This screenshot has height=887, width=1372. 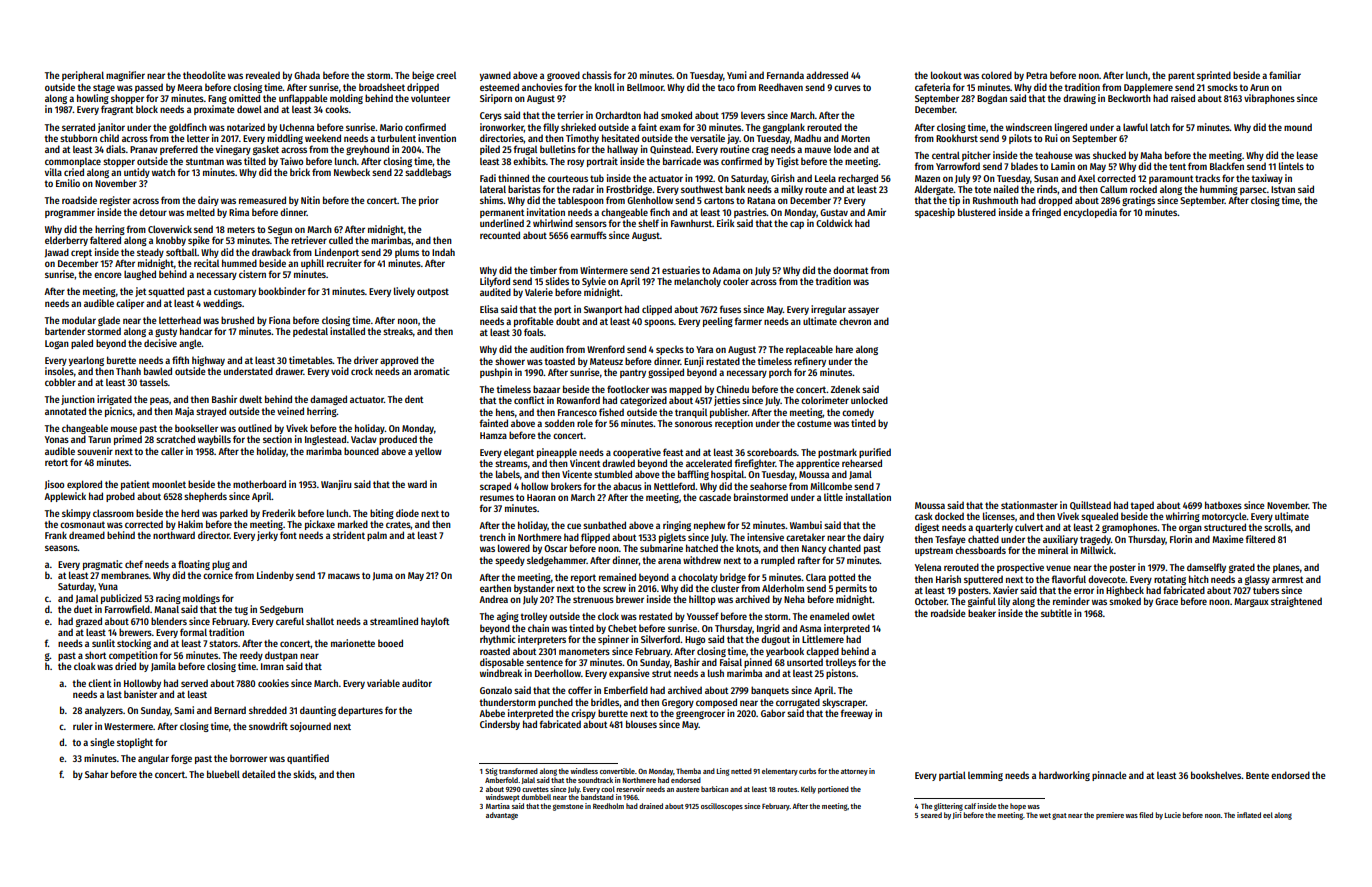 What do you see at coordinates (336, 485) in the screenshot?
I see `Wanjiru` at bounding box center [336, 485].
